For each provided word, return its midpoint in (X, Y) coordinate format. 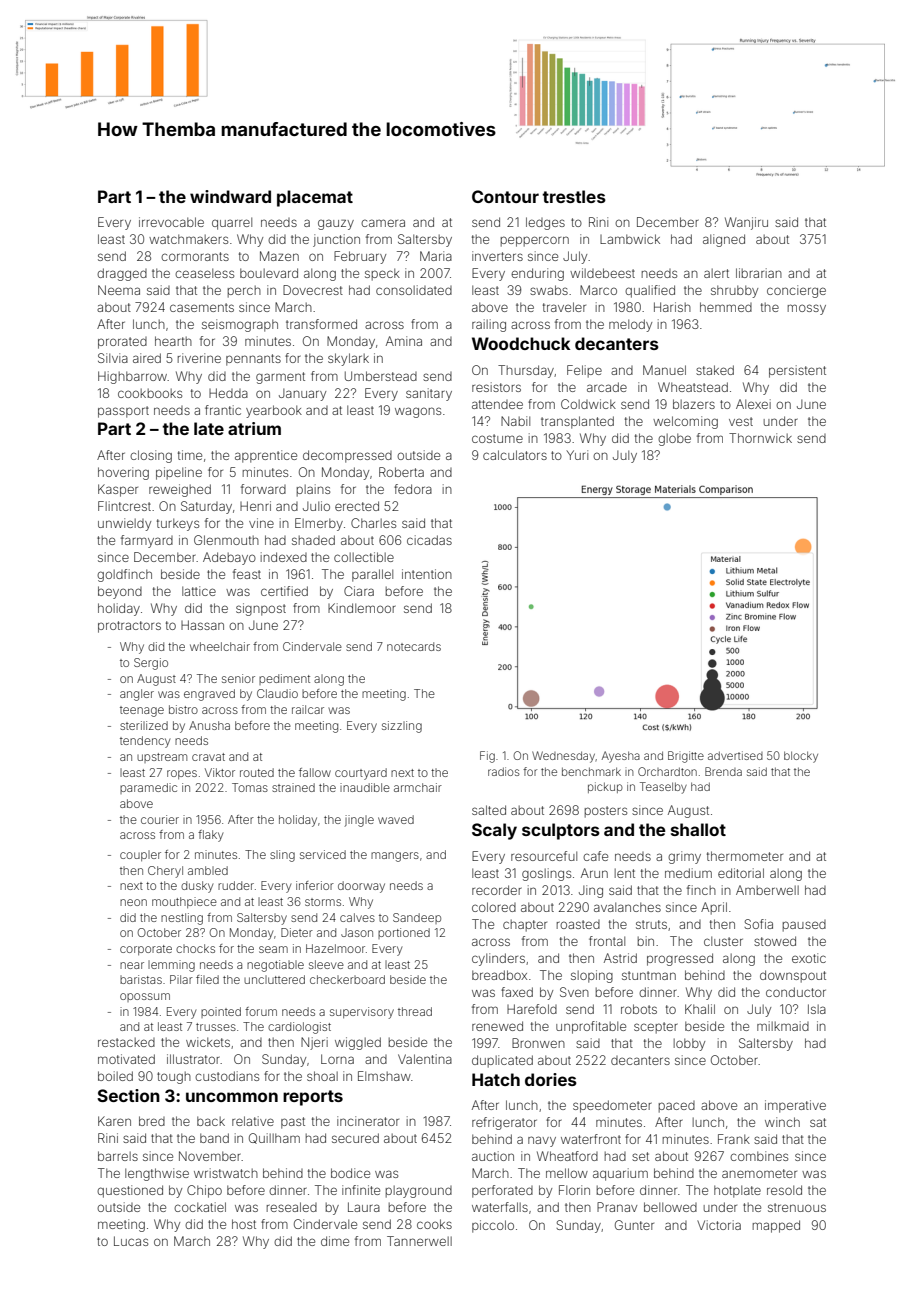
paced (677, 1107)
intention (427, 574)
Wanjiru (746, 223)
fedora (413, 489)
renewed (497, 1026)
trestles (574, 196)
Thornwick (760, 438)
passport (123, 412)
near (132, 965)
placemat (315, 198)
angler (137, 695)
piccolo (493, 1226)
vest (741, 421)
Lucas (131, 1241)
